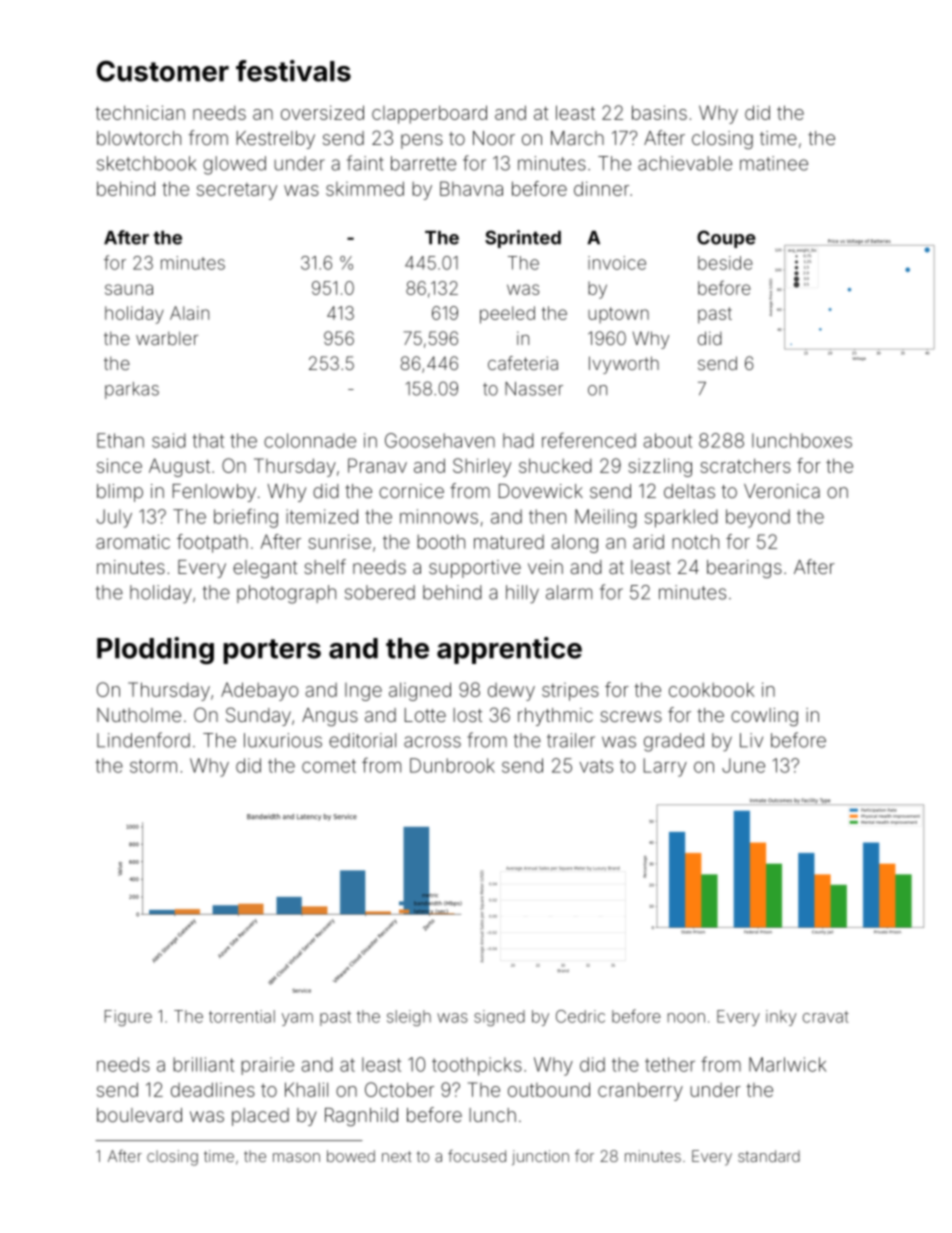 This screenshot has width=952, height=1233. Describe the element at coordinates (781, 1018) in the screenshot. I see `inky` at that location.
